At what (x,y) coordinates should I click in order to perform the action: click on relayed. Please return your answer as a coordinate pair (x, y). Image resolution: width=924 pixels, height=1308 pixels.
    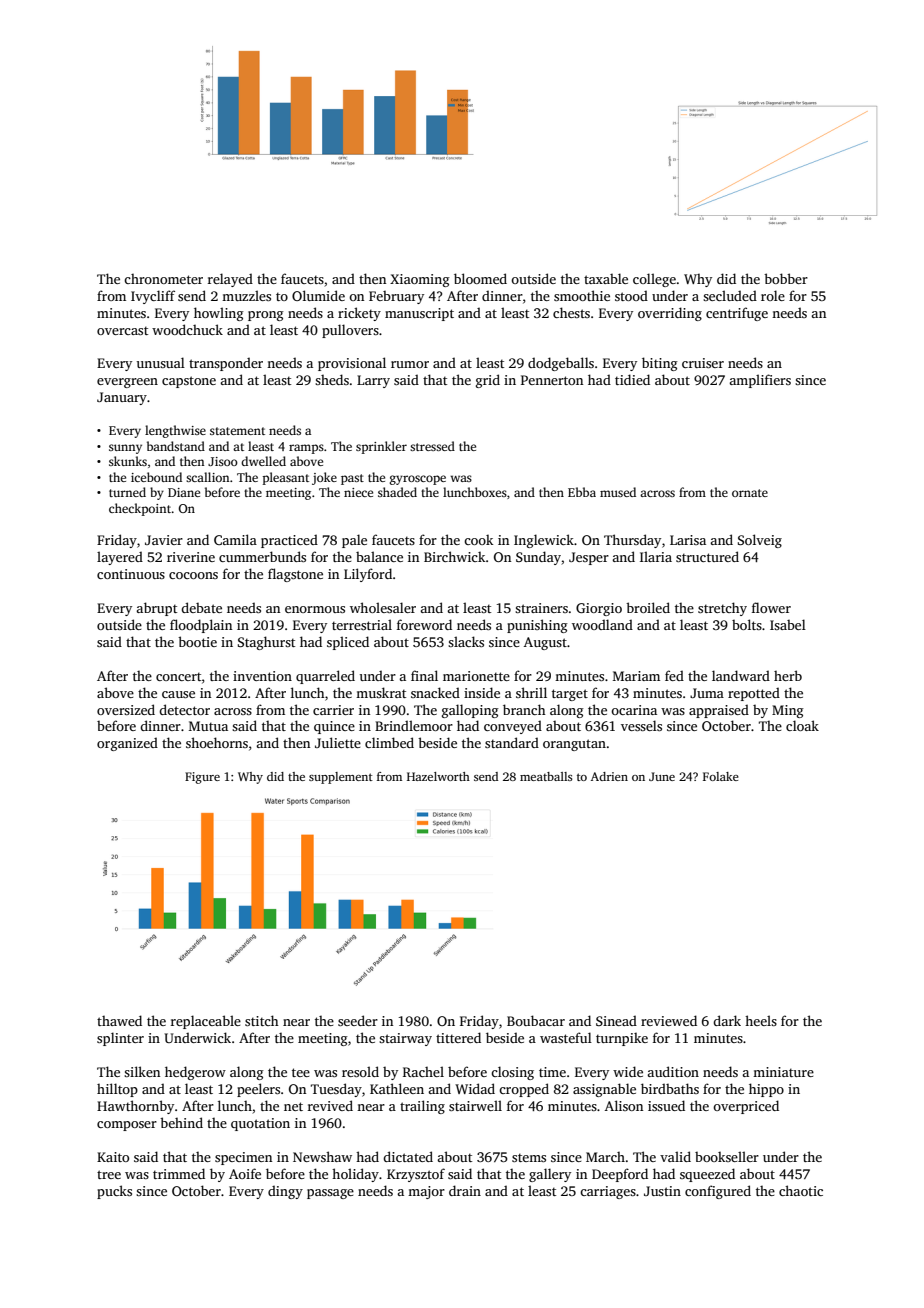
    Looking at the image, I should click on (230, 280).
